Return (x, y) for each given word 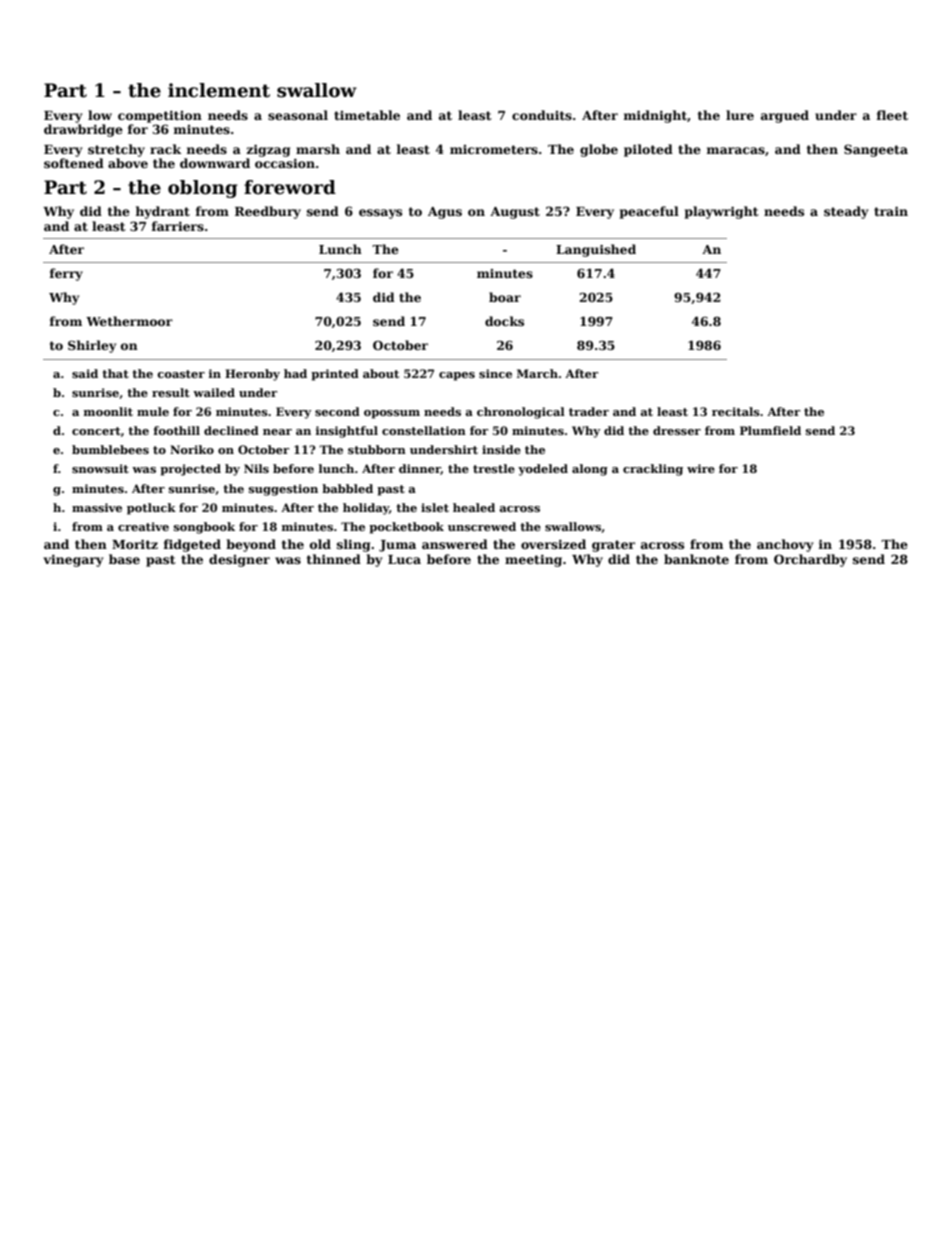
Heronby (252, 375)
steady (846, 212)
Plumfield (770, 430)
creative (143, 526)
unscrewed (482, 526)
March (537, 373)
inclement (219, 90)
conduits (542, 115)
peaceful (649, 212)
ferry (66, 274)
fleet (892, 115)
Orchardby (810, 560)
